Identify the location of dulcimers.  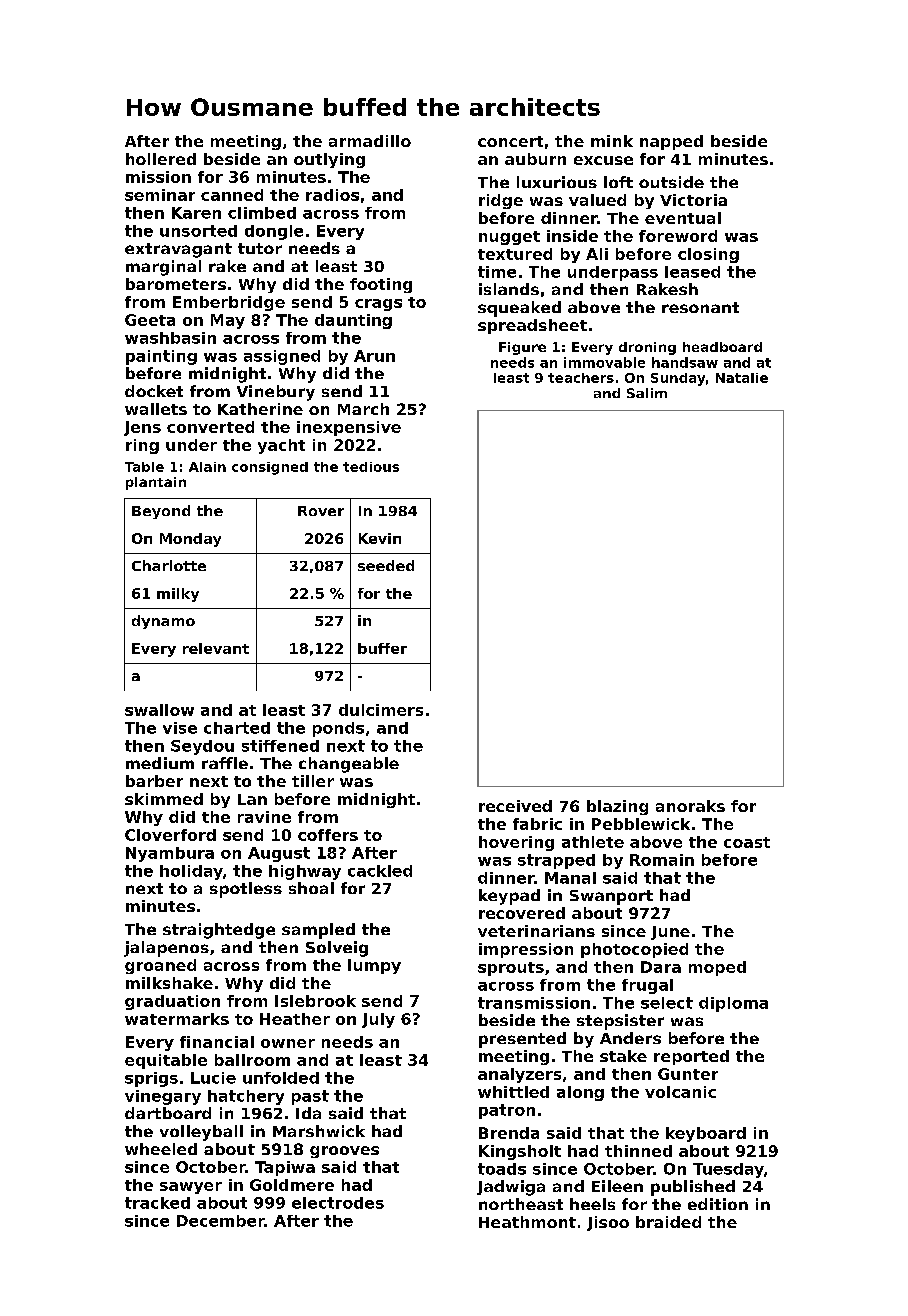
(381, 710).
